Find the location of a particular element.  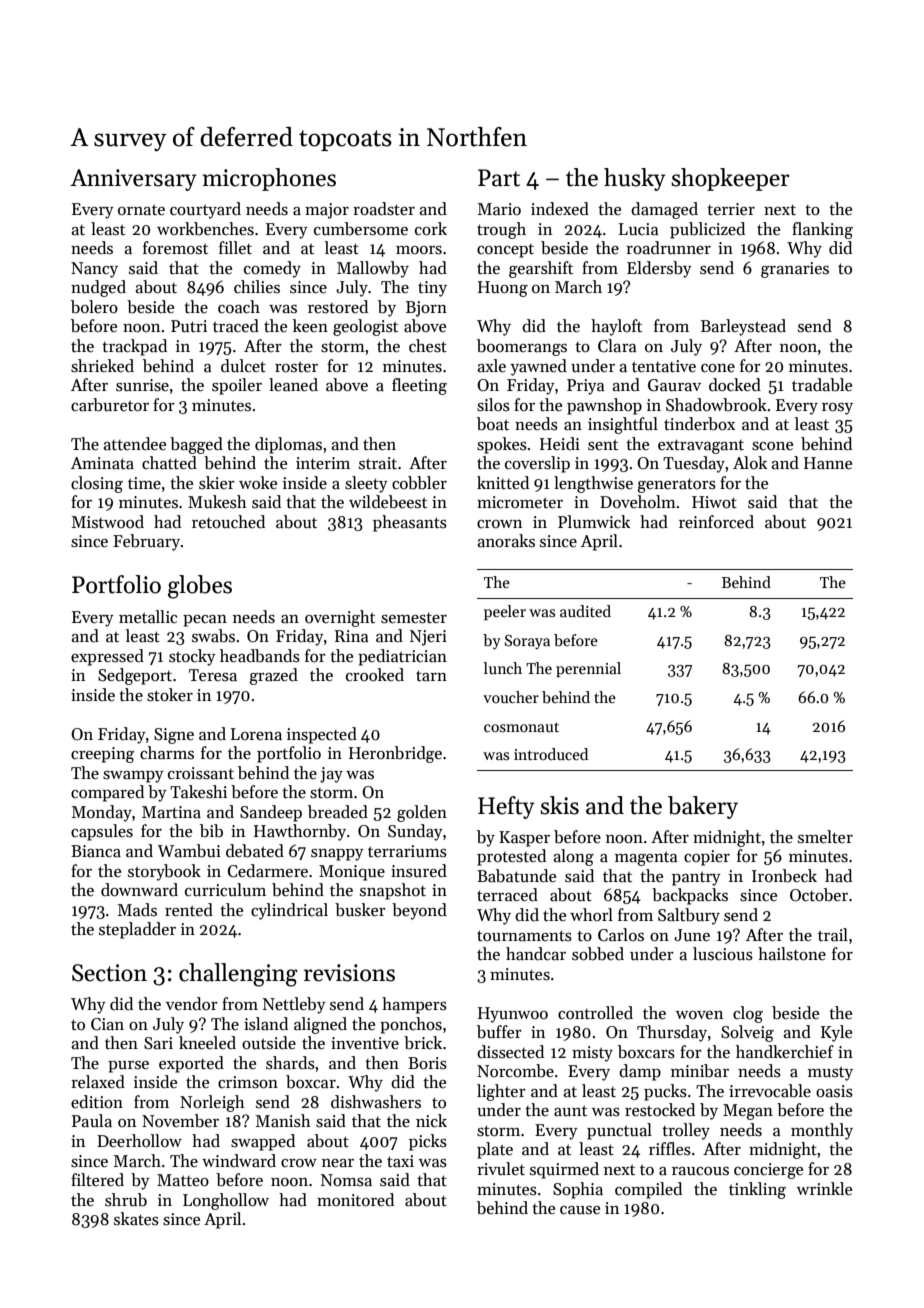

microphones is located at coordinates (269, 179).
